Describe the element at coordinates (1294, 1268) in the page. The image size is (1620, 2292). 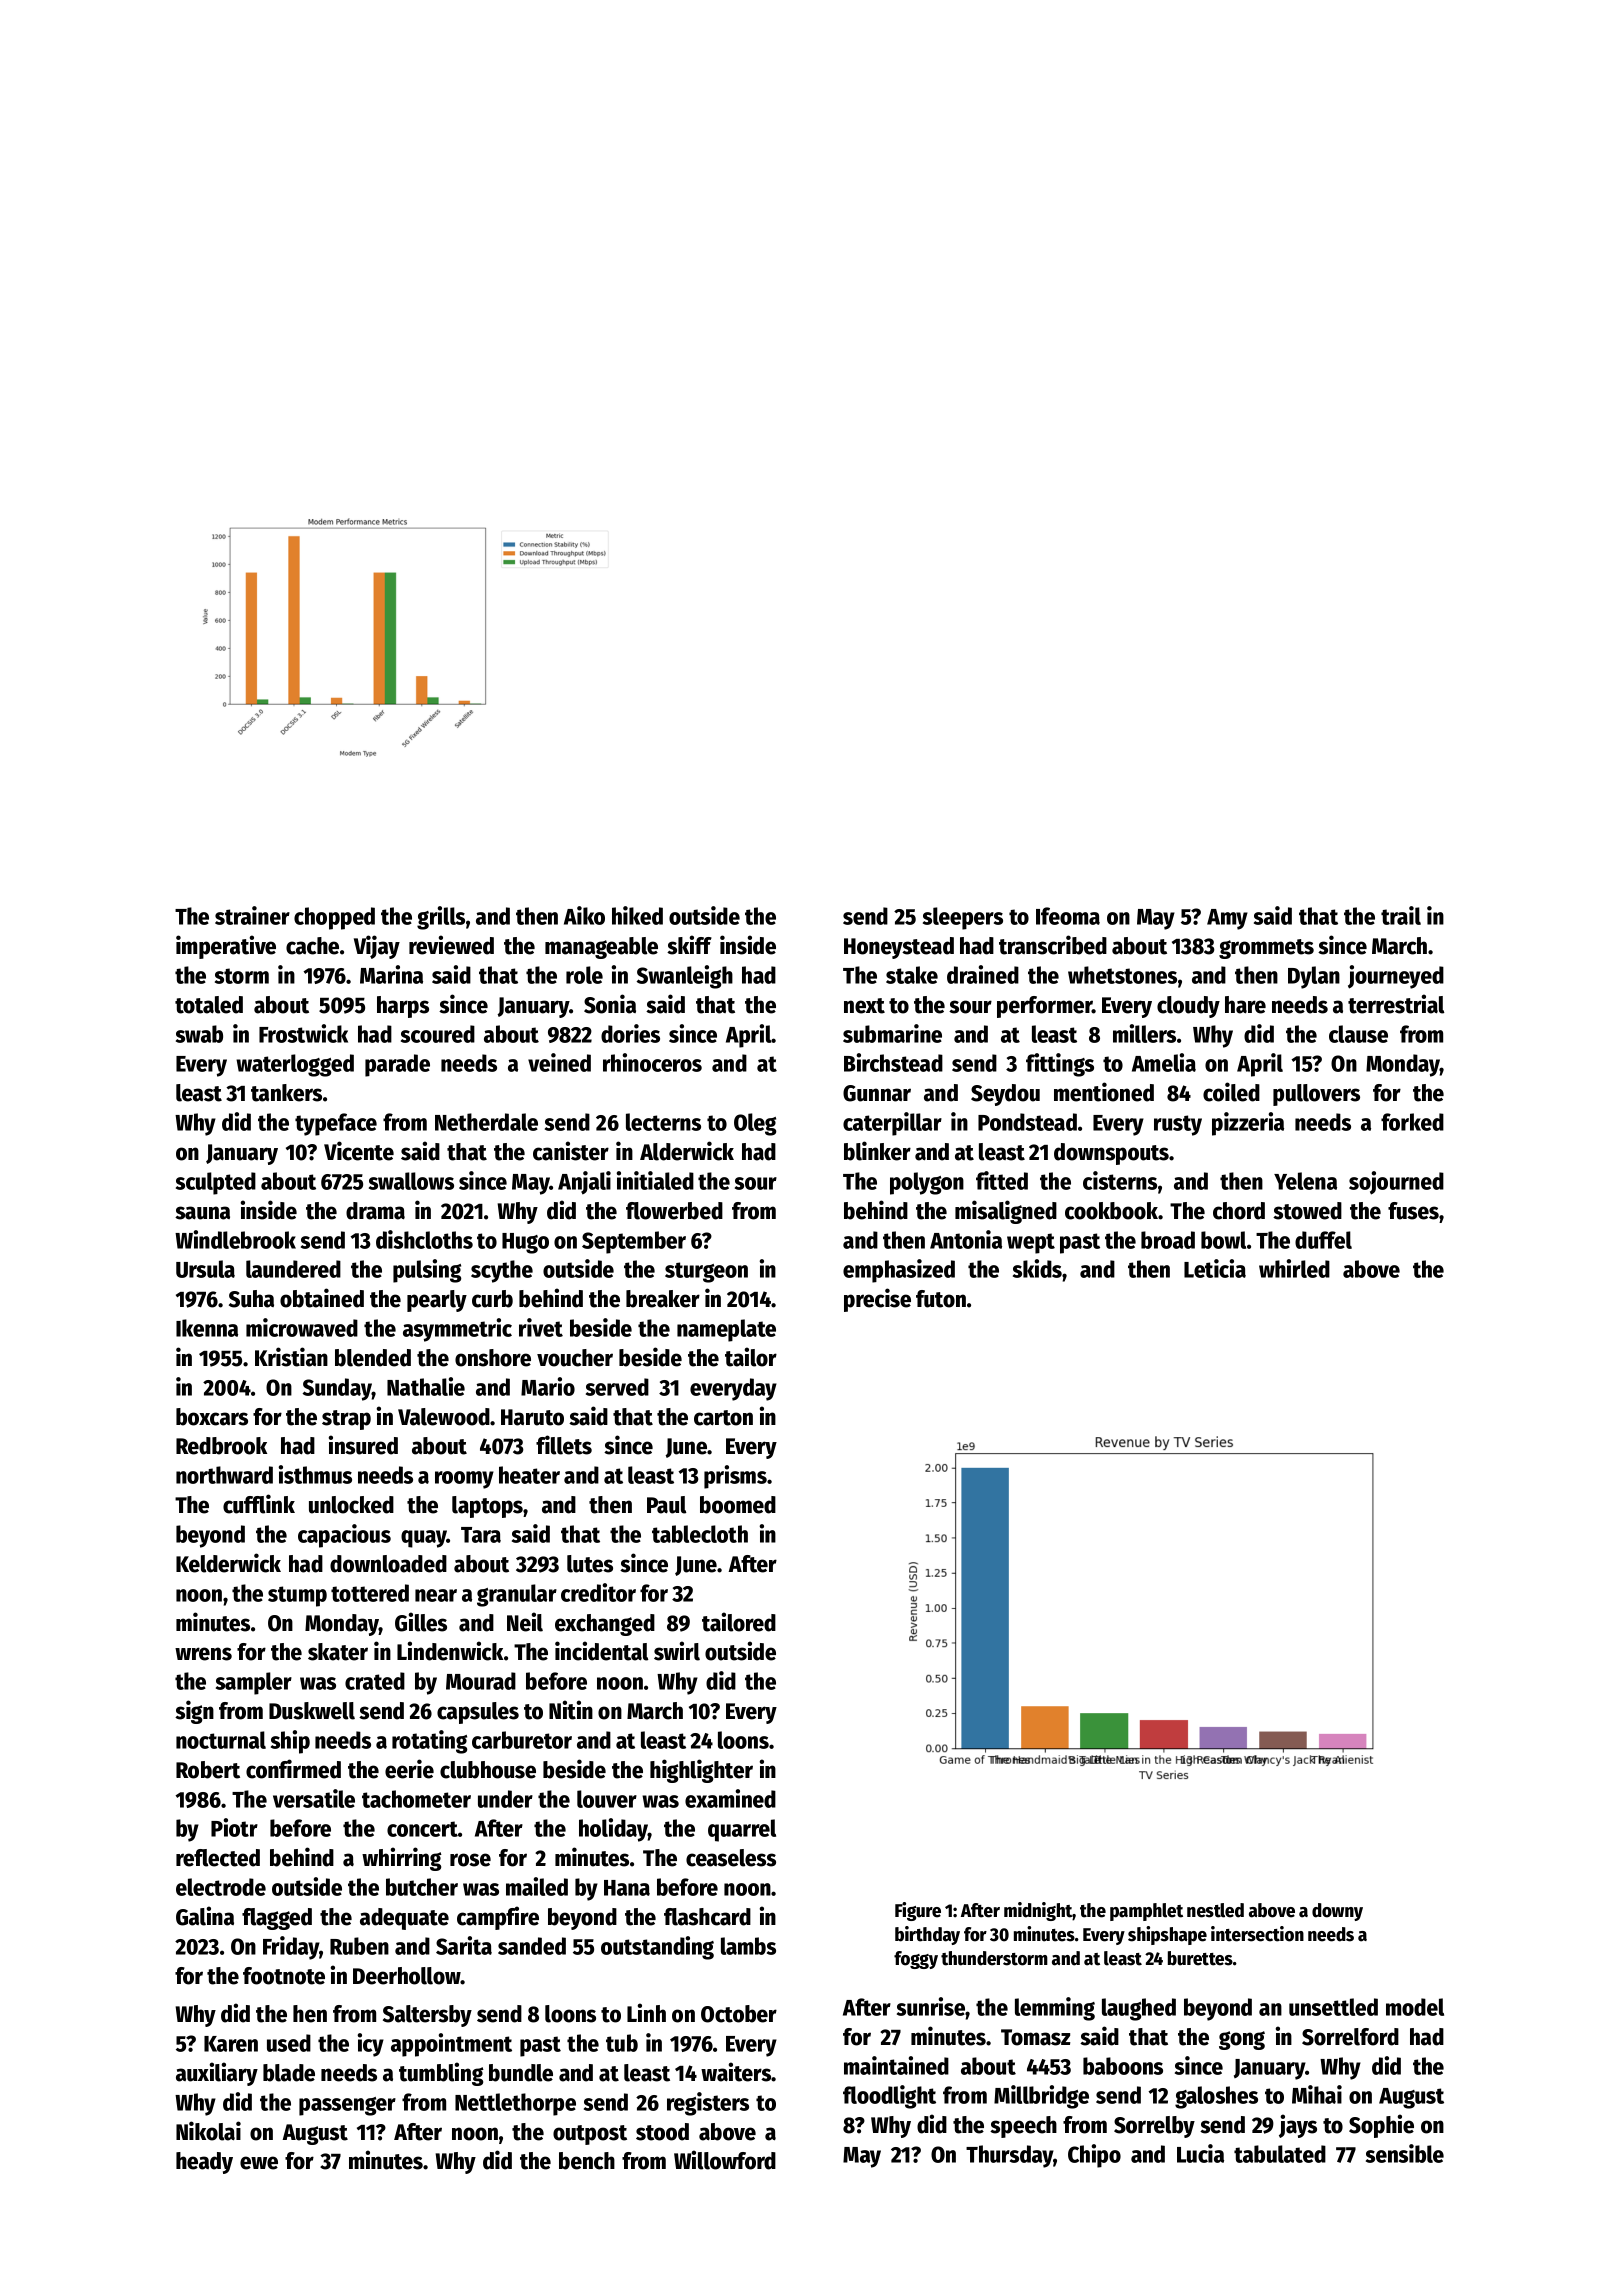
I see `whirled` at that location.
